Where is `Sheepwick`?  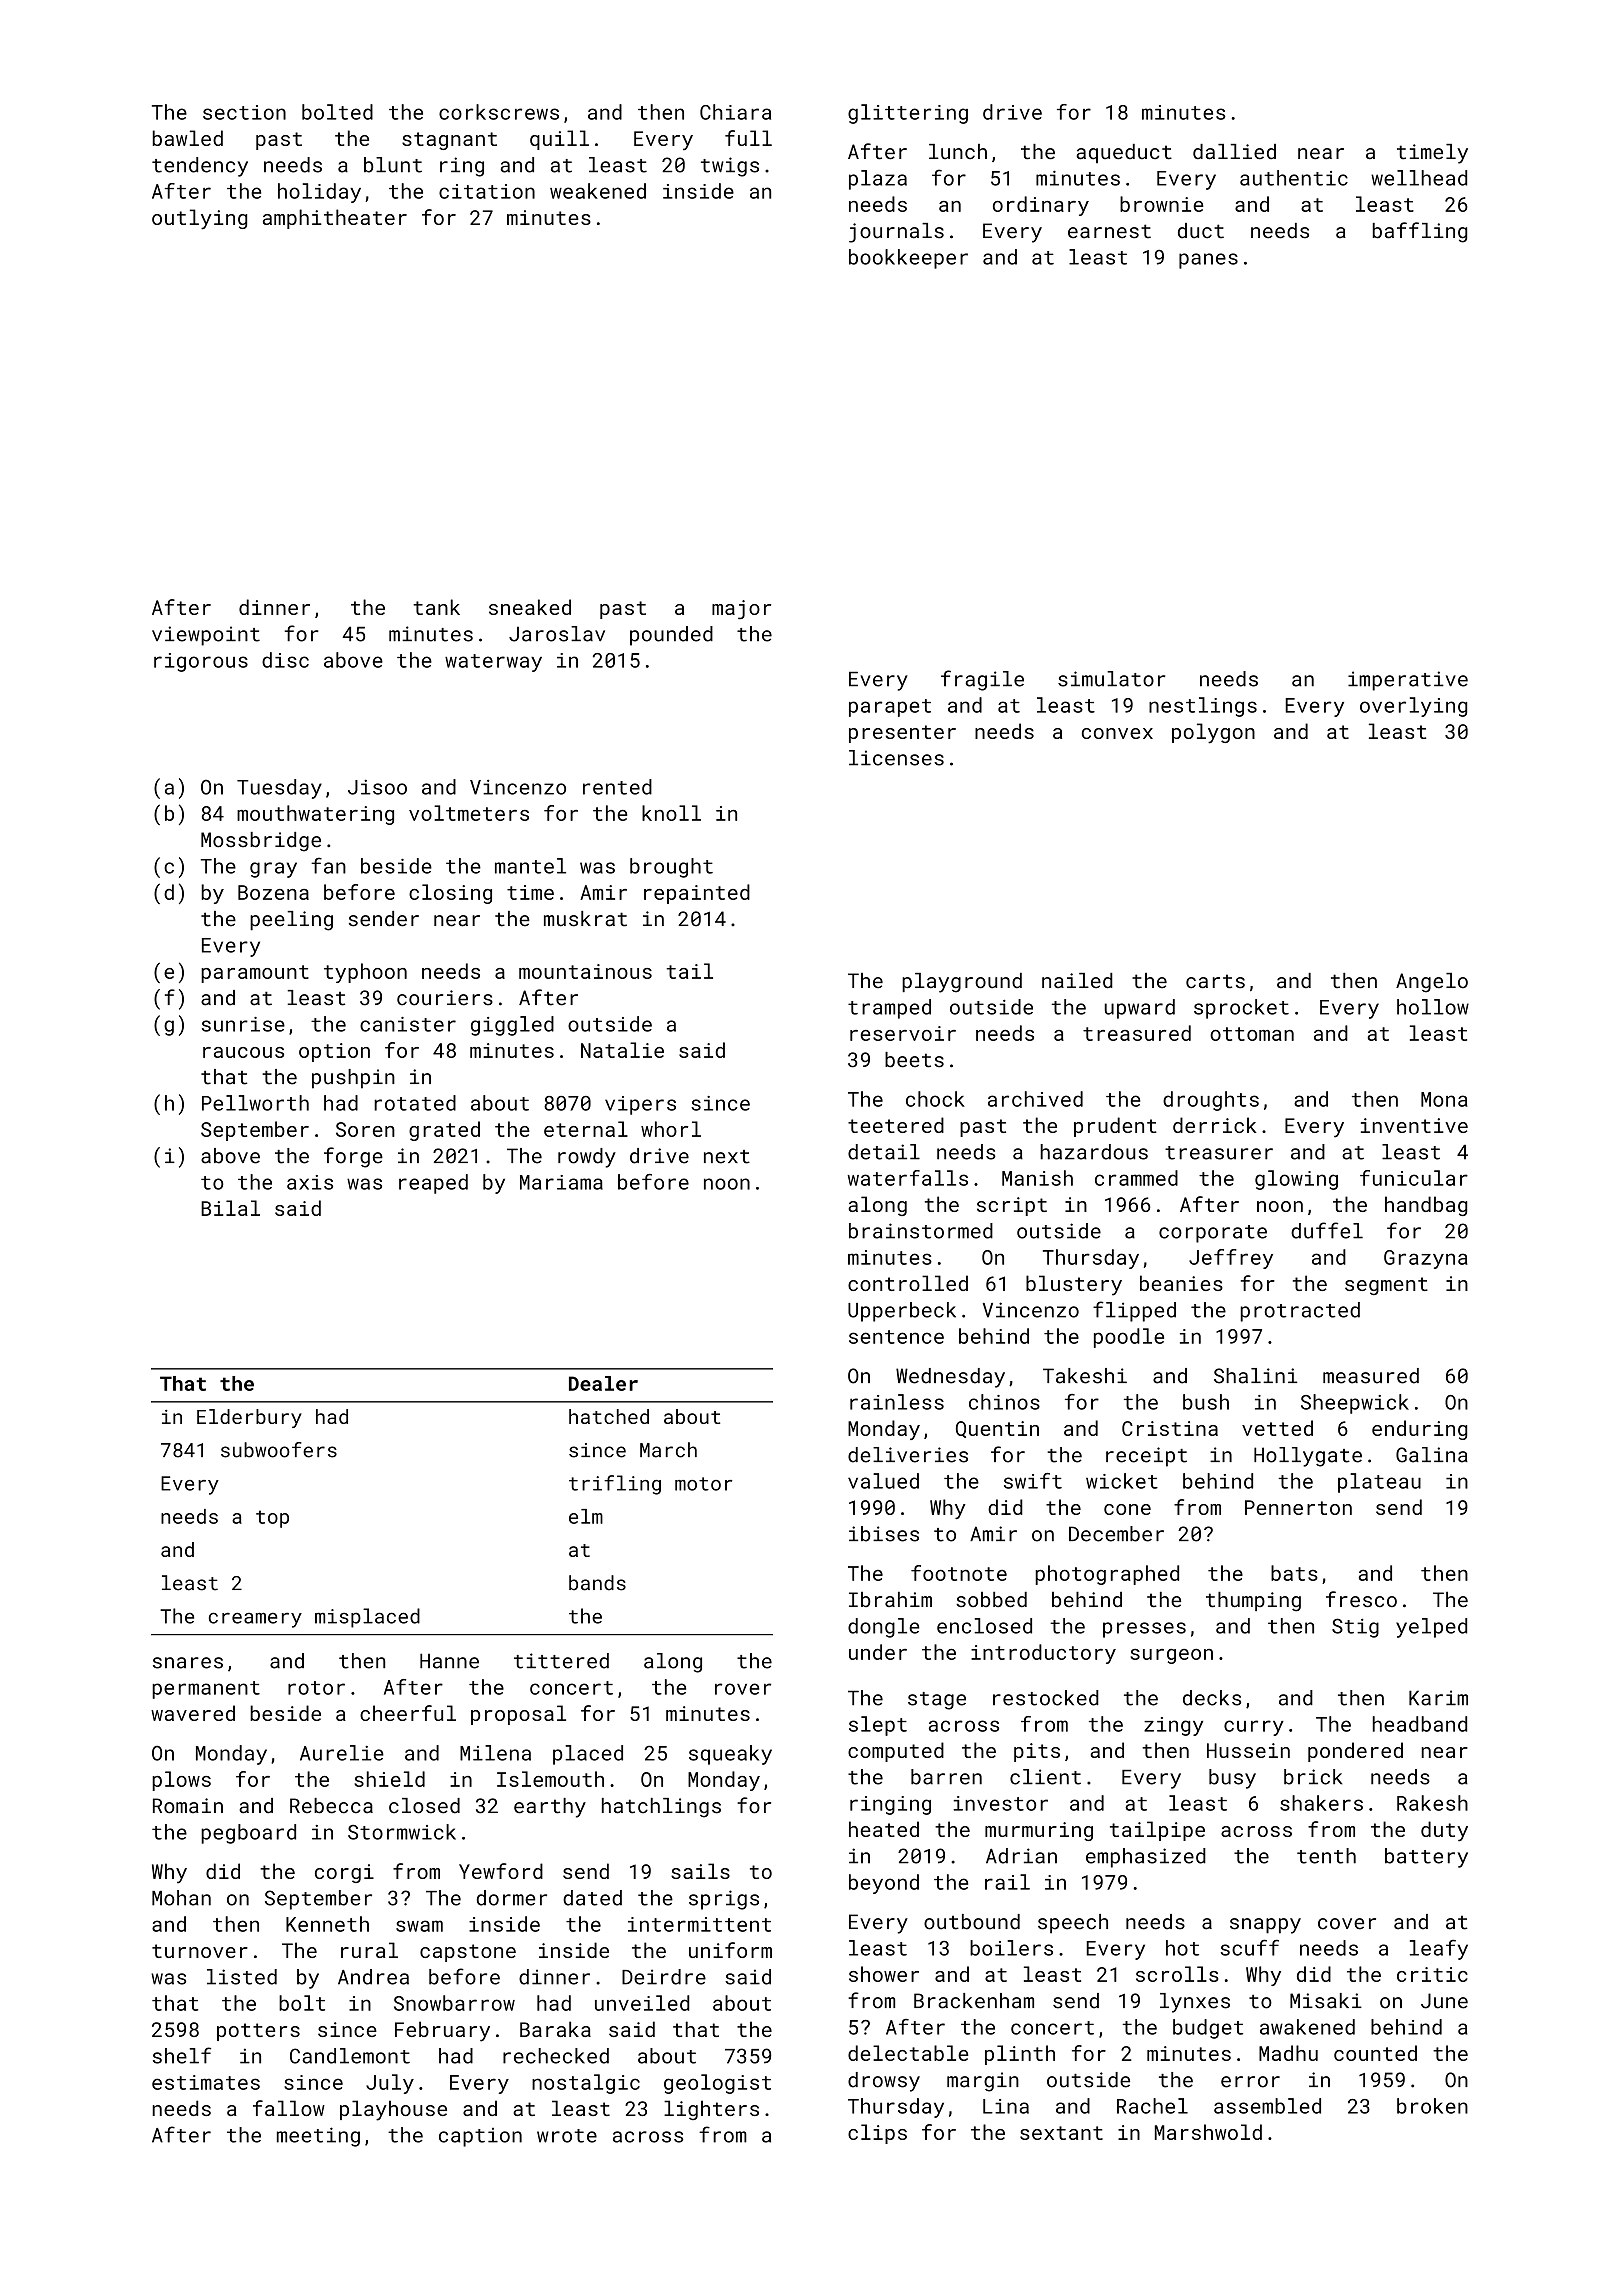 Sheepwick is located at coordinates (1355, 1404).
